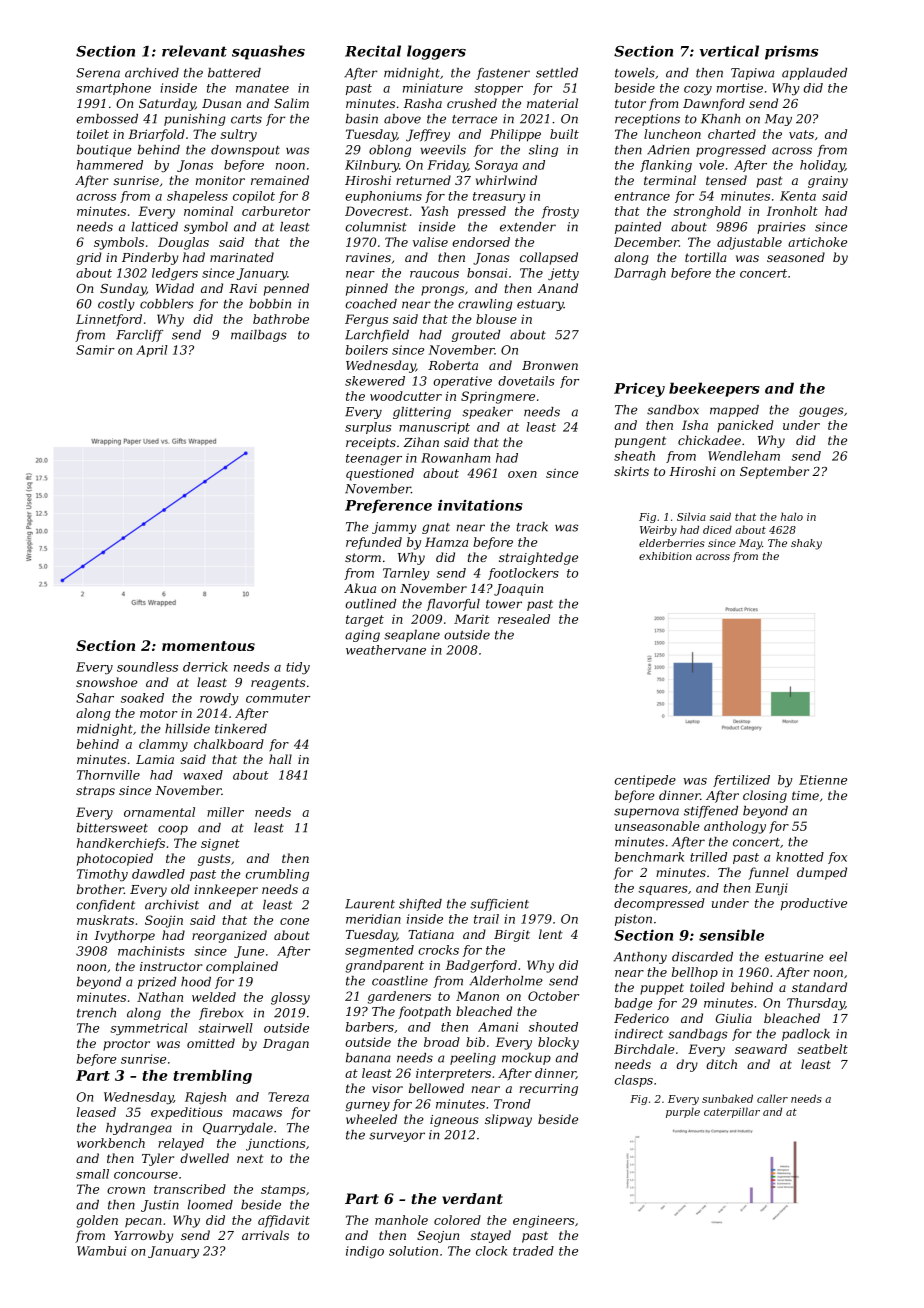 The width and height of the screenshot is (924, 1308). Describe the element at coordinates (646, 813) in the screenshot. I see `supernova` at that location.
